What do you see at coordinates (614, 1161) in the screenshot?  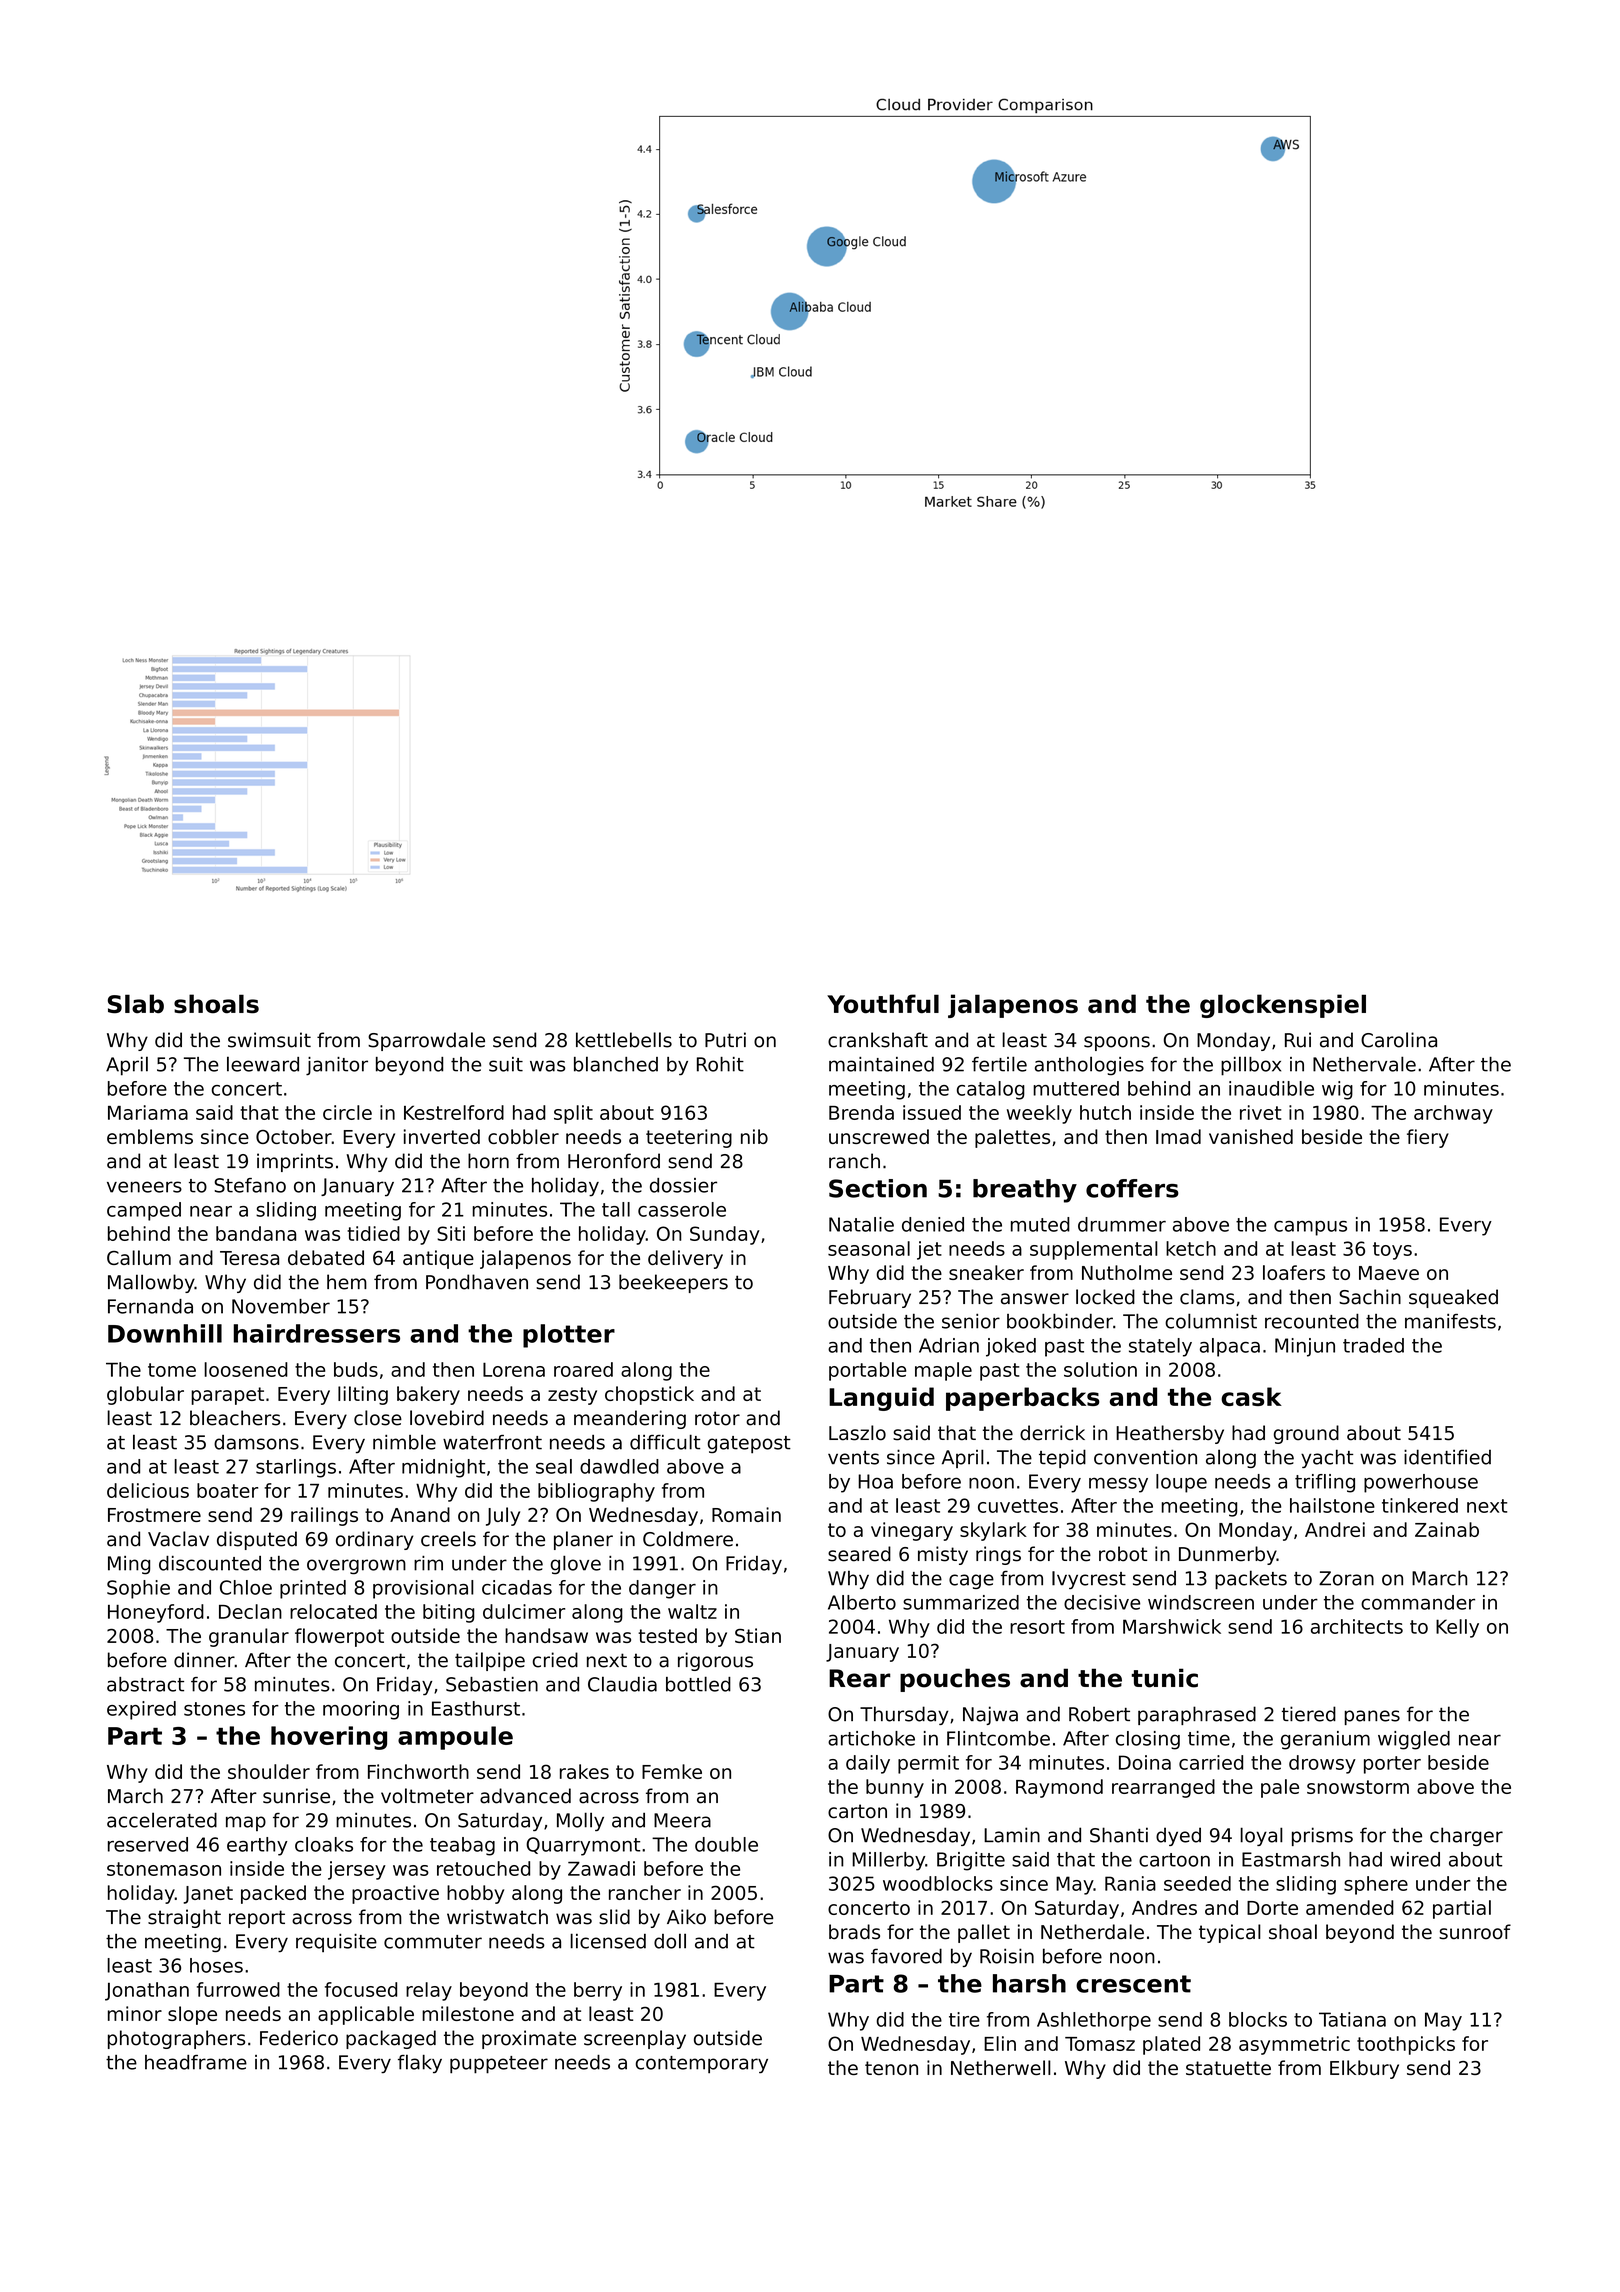 I see `Heronford` at bounding box center [614, 1161].
